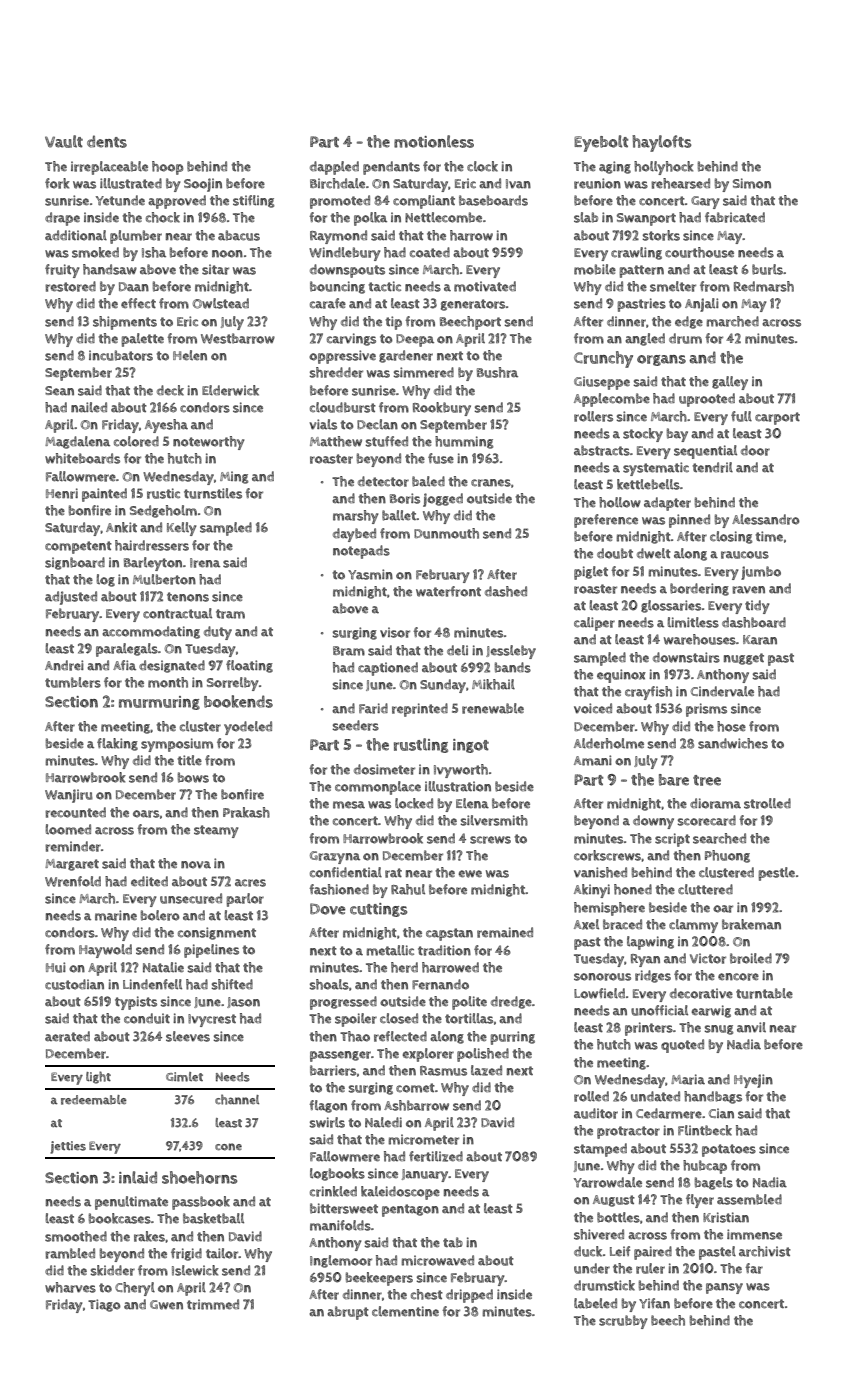 The image size is (849, 1400). What do you see at coordinates (482, 166) in the page?
I see `clock` at bounding box center [482, 166].
